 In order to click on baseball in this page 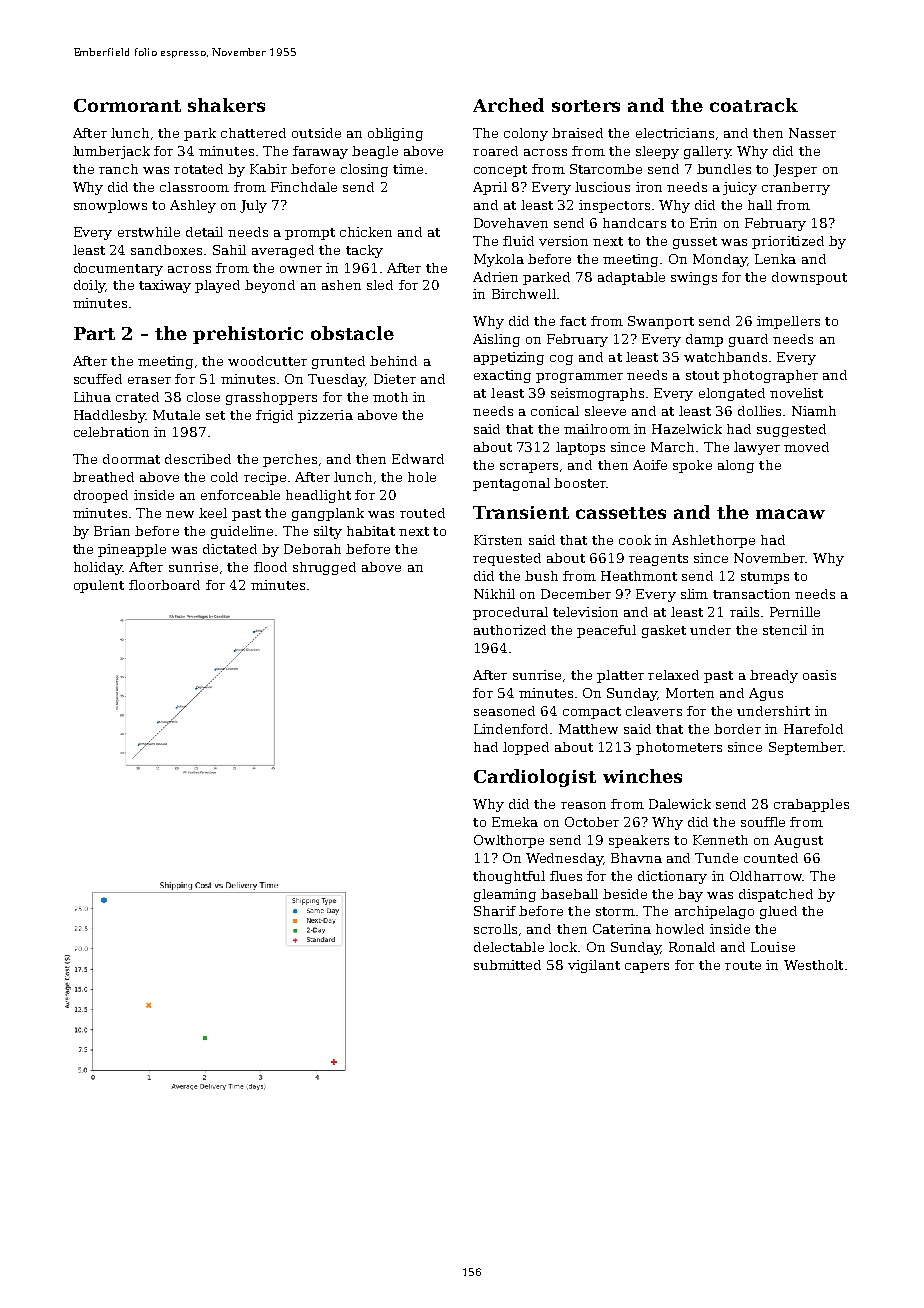, I will do `click(569, 894)`.
